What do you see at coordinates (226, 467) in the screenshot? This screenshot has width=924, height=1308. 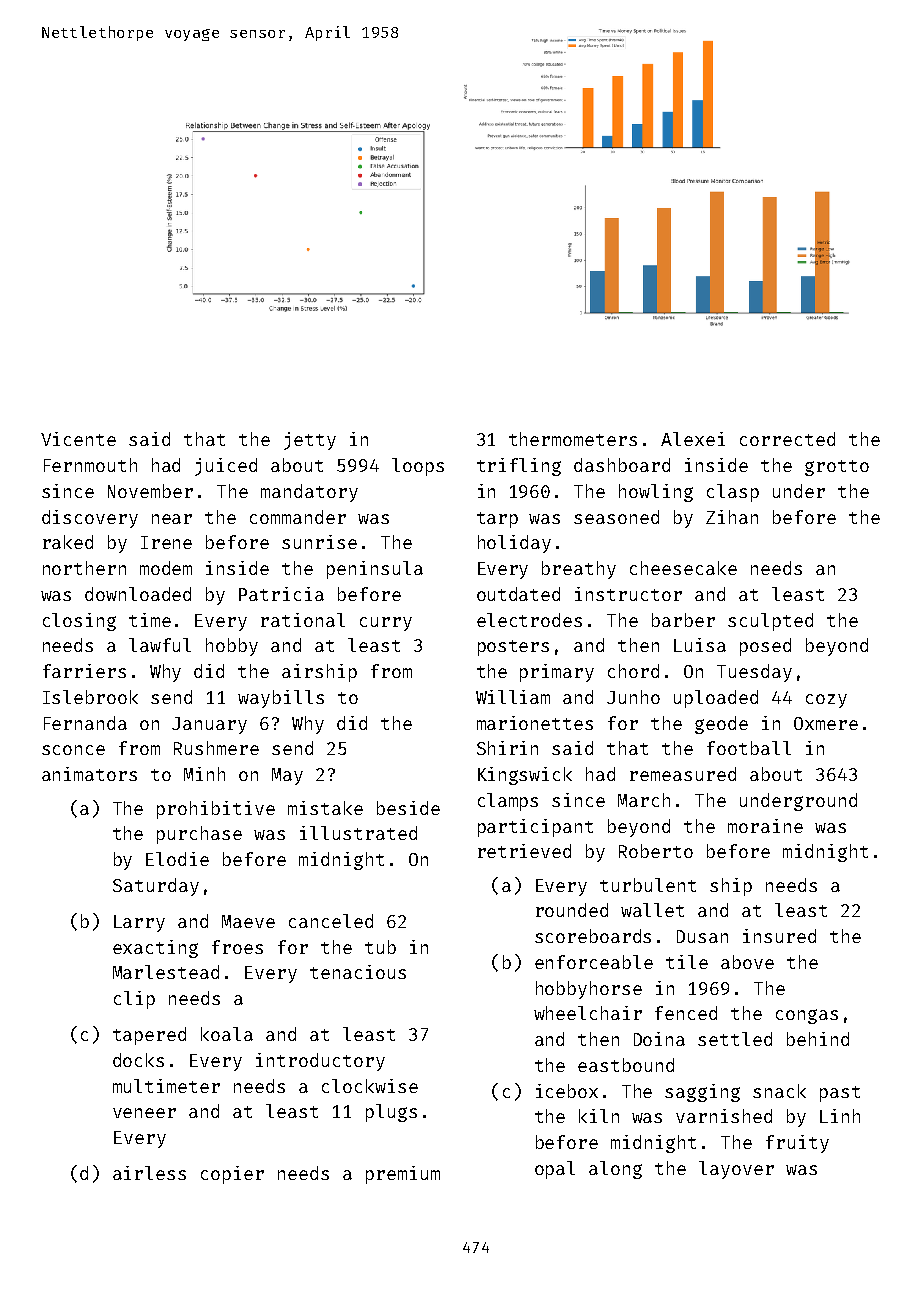 I see `juiced` at bounding box center [226, 467].
